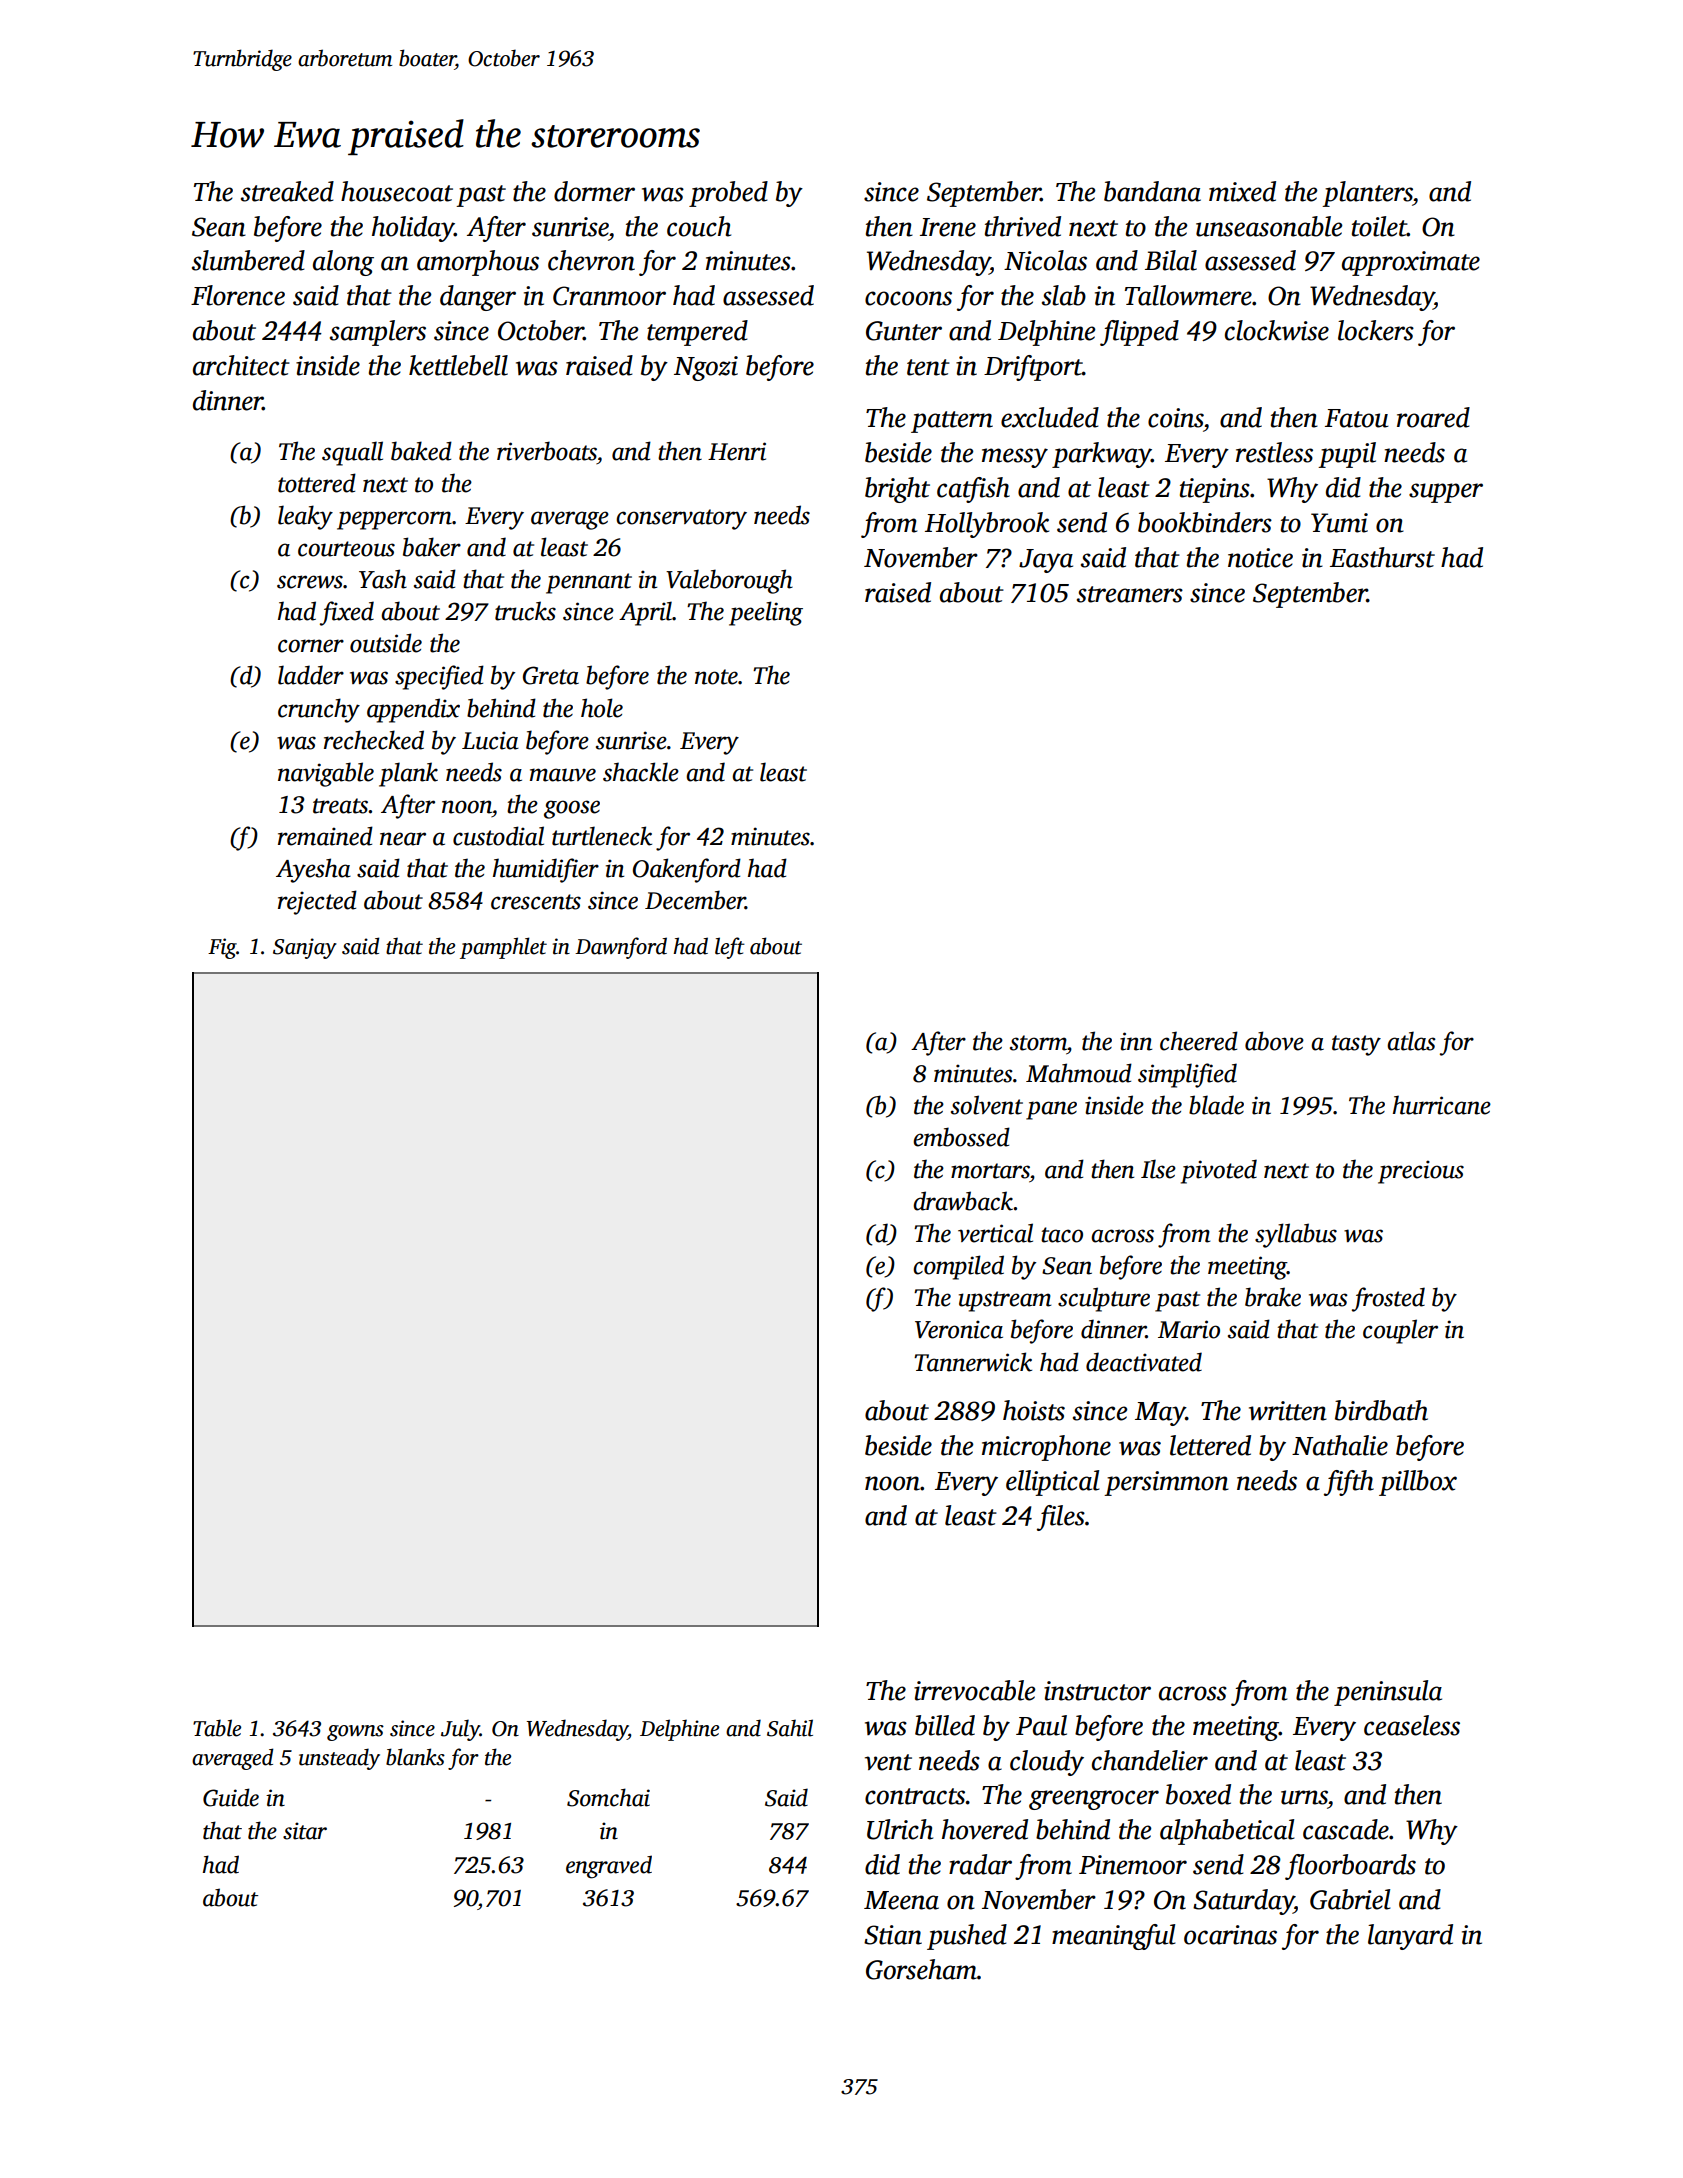 Image resolution: width=1683 pixels, height=2178 pixels. Describe the element at coordinates (1421, 1172) in the screenshot. I see `precious` at that location.
